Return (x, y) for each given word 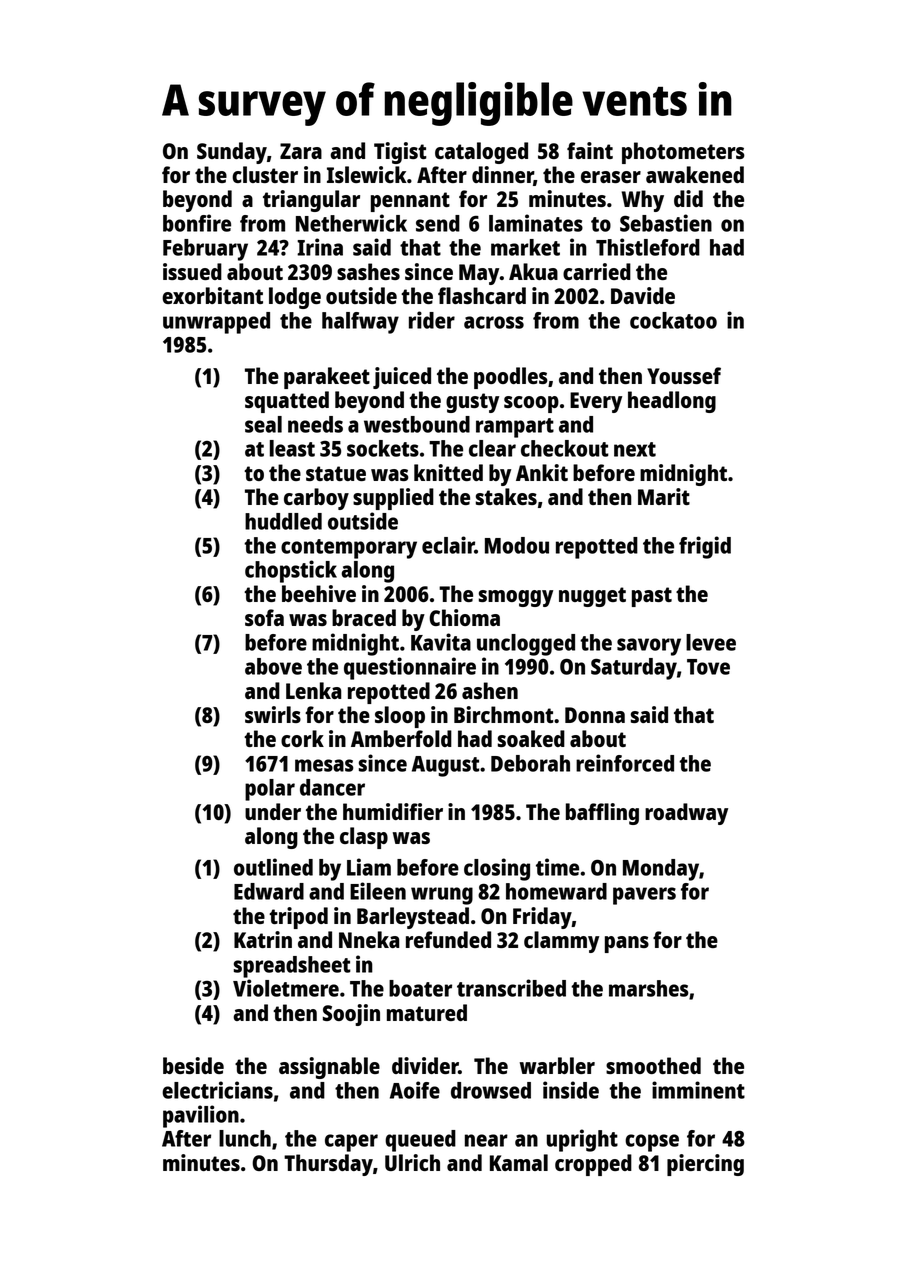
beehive (319, 593)
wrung (442, 896)
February (205, 250)
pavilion (201, 1116)
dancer (332, 787)
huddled (283, 521)
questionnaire (410, 668)
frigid (705, 547)
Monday (661, 870)
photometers (683, 153)
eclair (448, 545)
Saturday (634, 669)
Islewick (367, 174)
